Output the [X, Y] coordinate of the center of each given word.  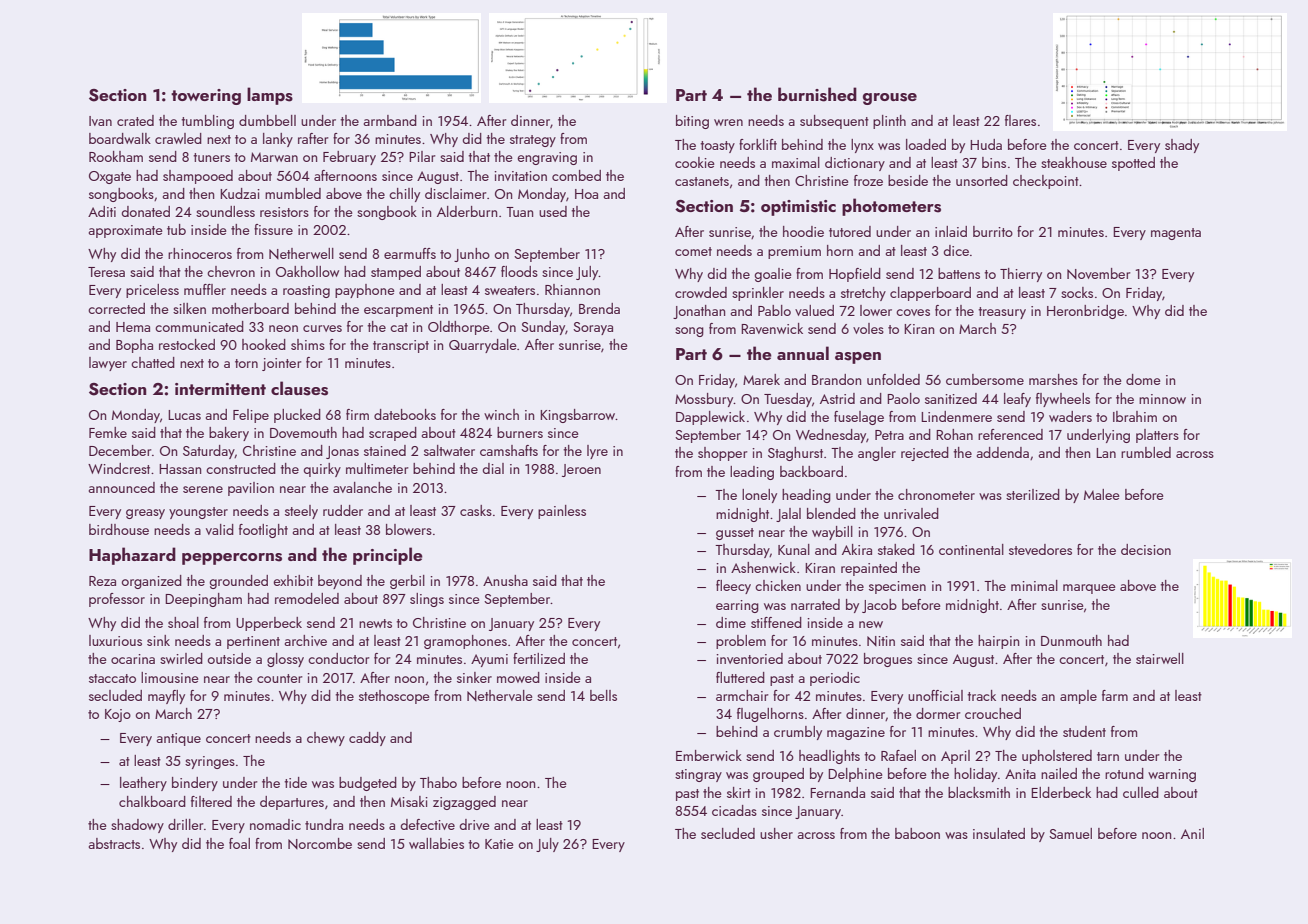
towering [206, 97]
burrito [993, 231]
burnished [817, 94]
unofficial [935, 695]
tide [295, 782]
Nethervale [500, 695]
